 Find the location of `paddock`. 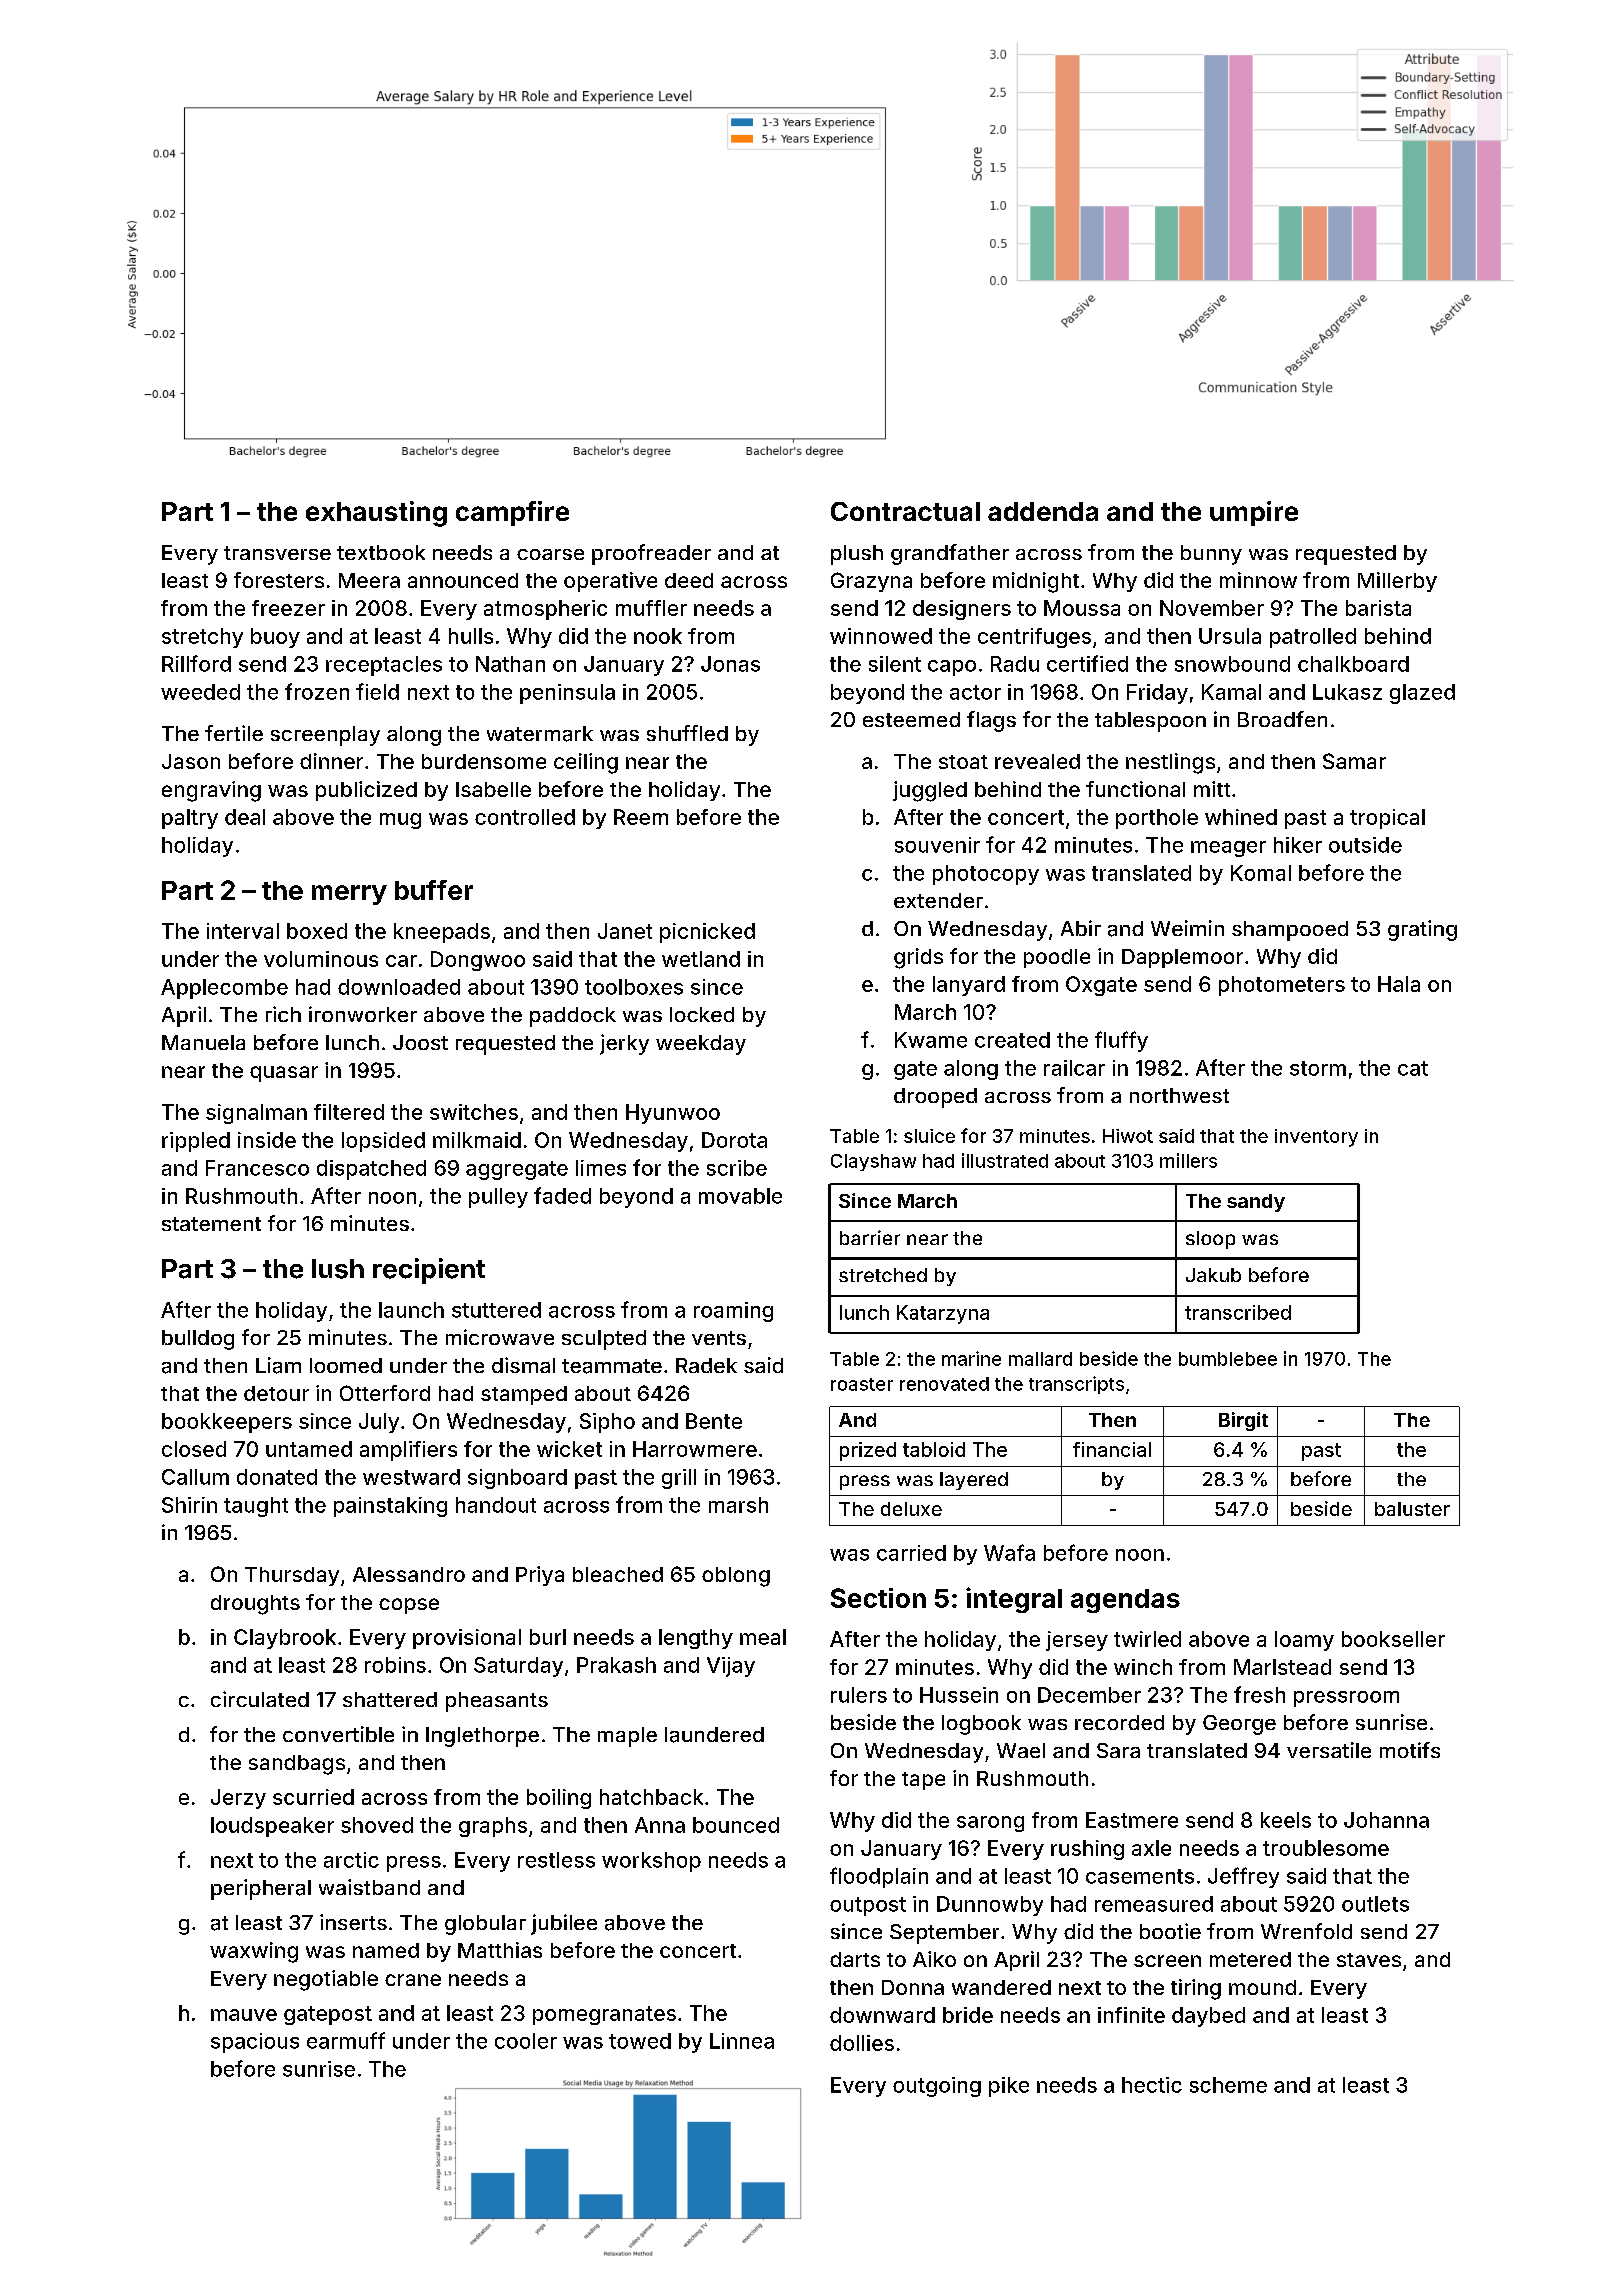

paddock is located at coordinates (573, 1017).
